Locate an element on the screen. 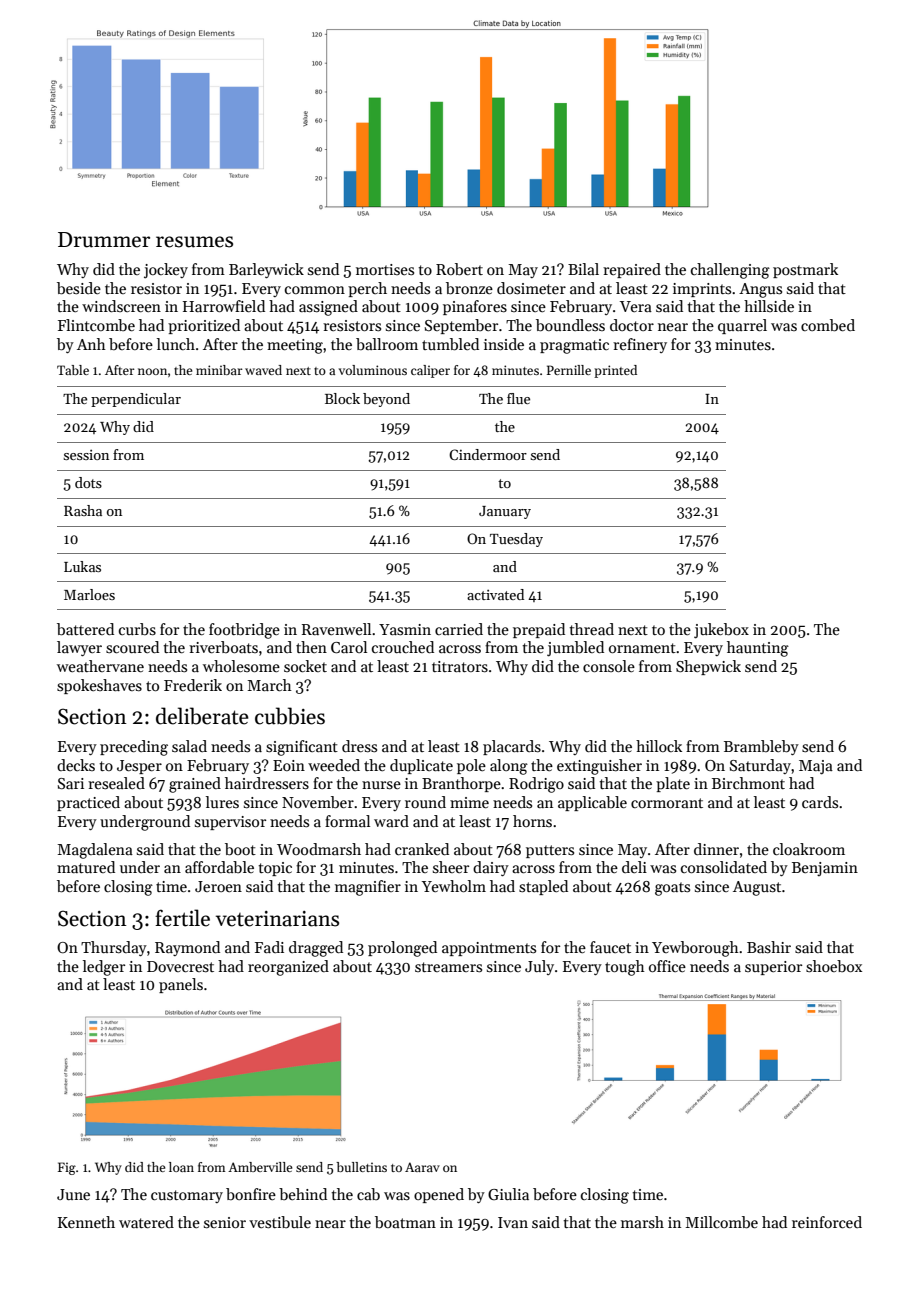 The height and width of the screenshot is (1308, 924). jukebox is located at coordinates (721, 631).
